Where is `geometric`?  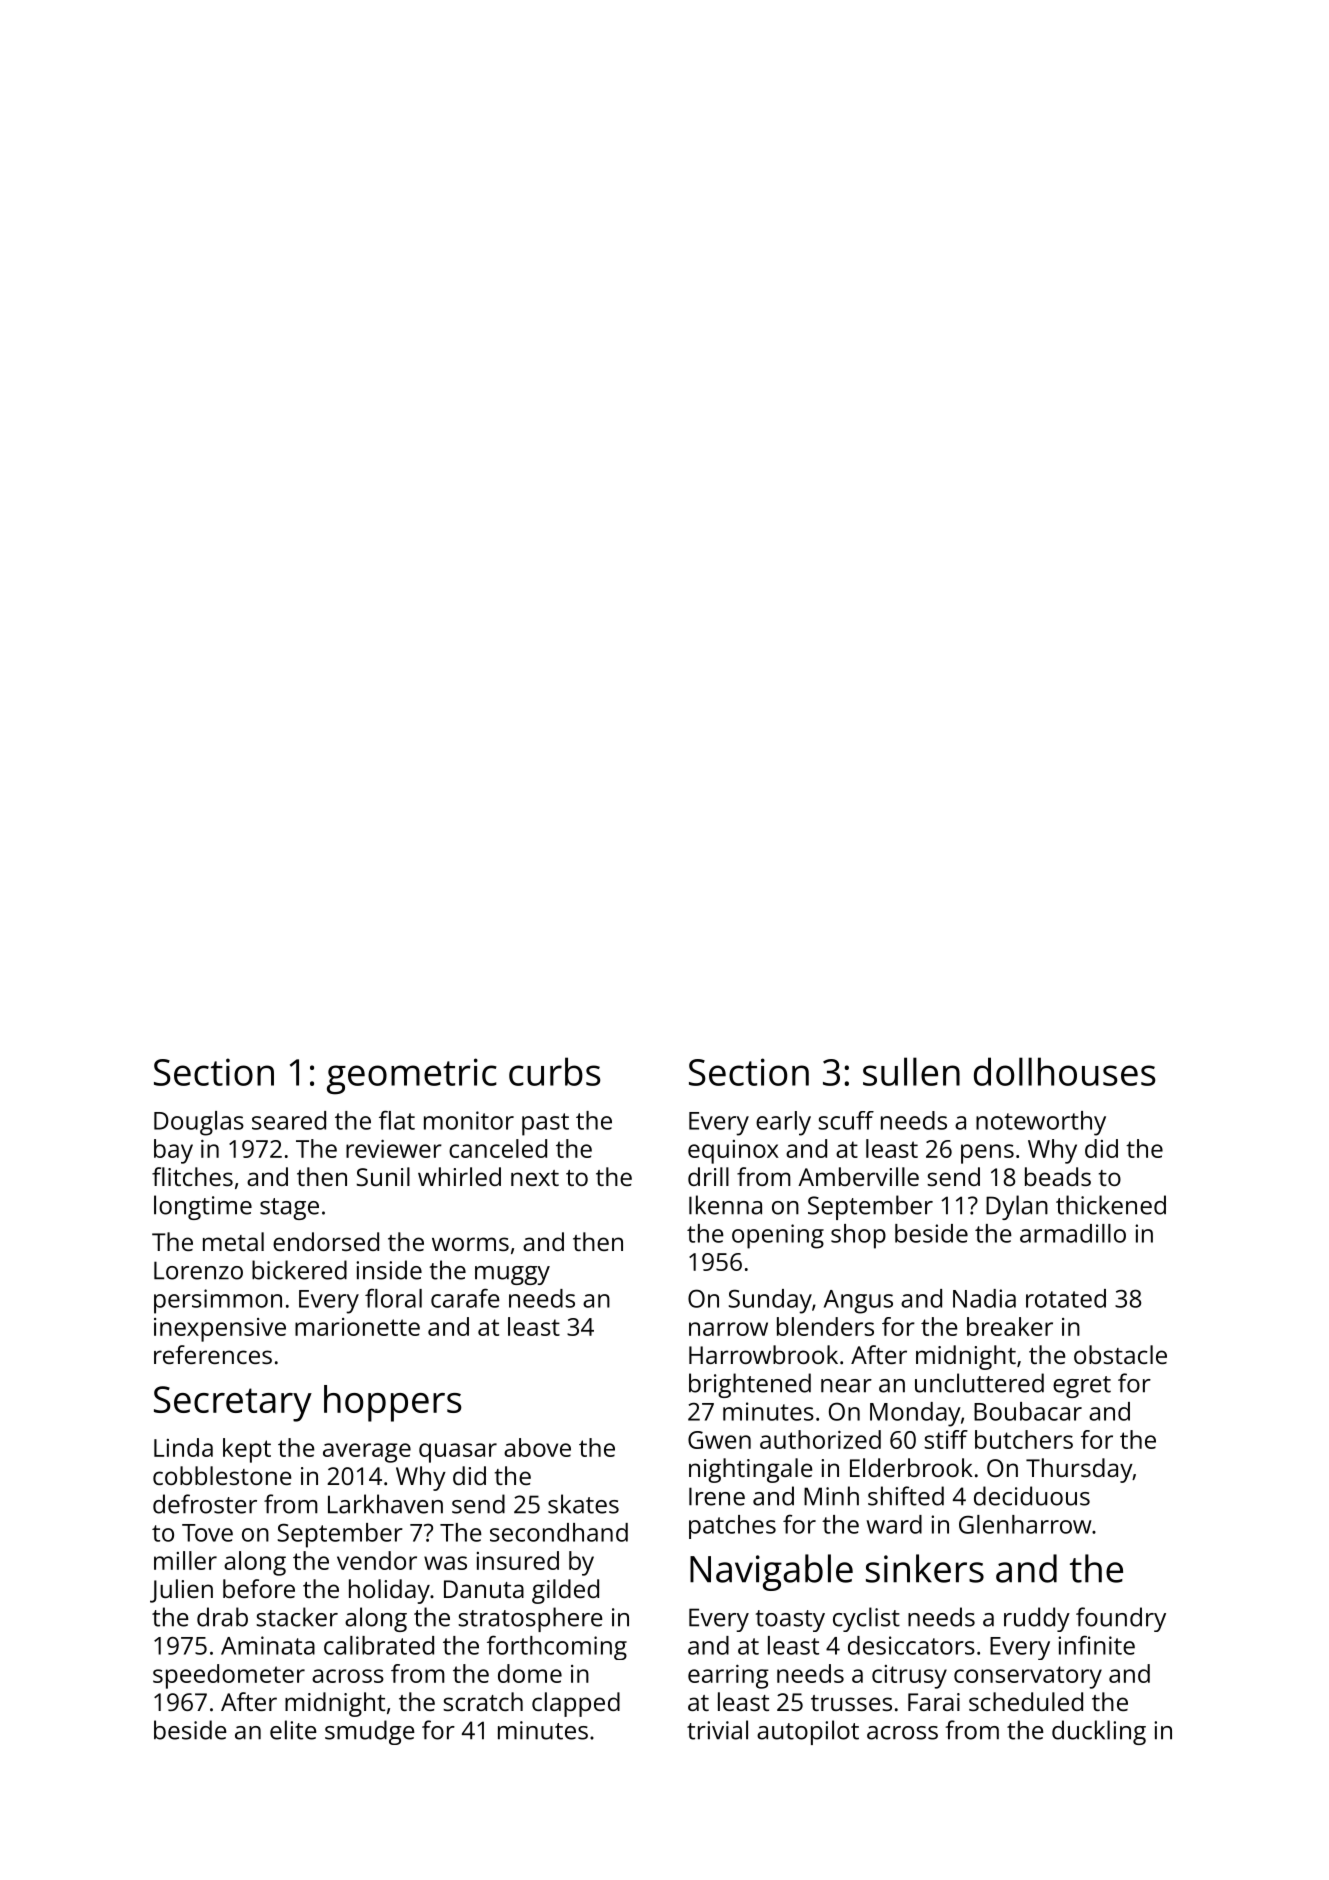 geometric is located at coordinates (412, 1076).
